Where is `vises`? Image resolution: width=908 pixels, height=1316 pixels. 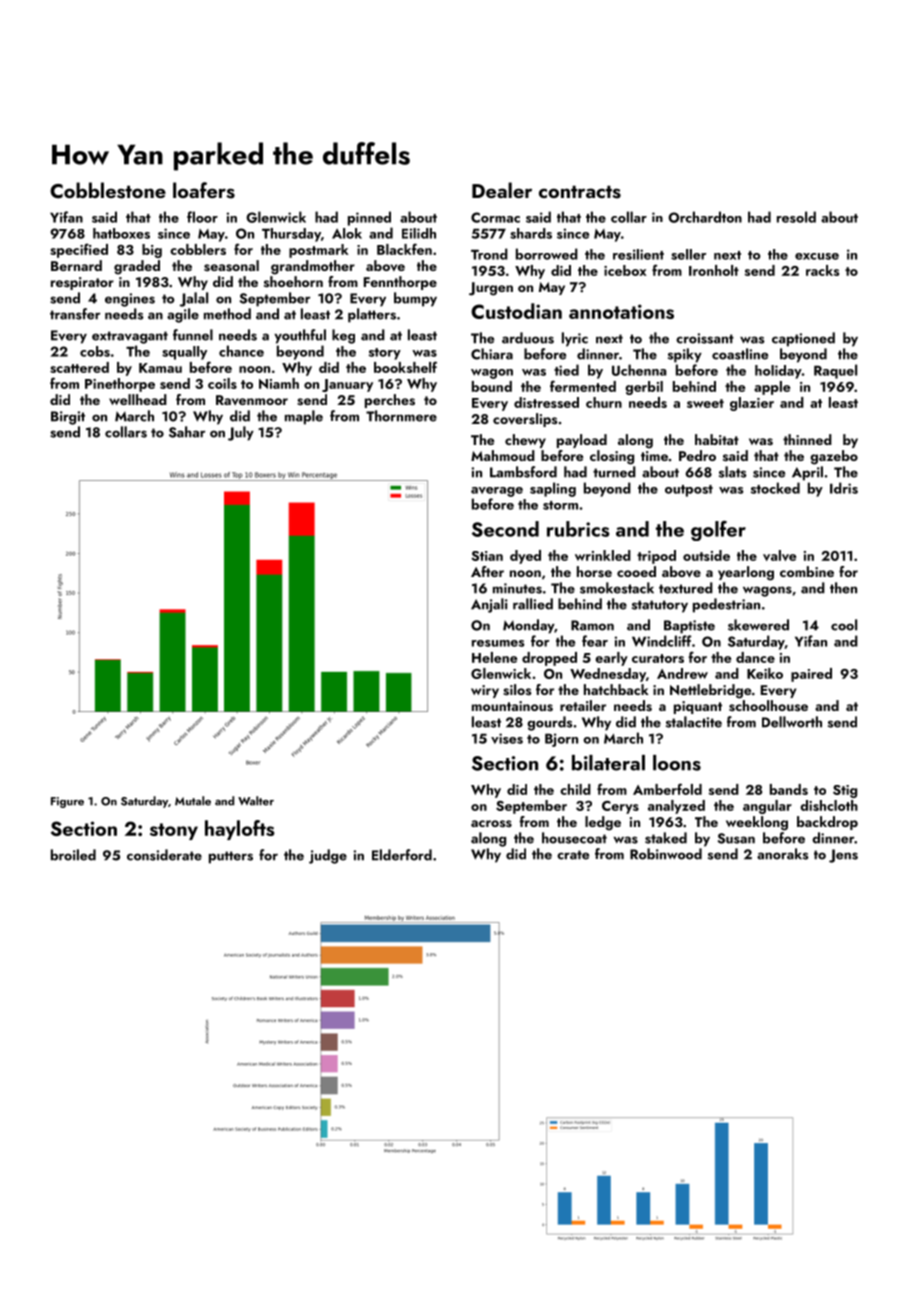
vises is located at coordinates (507, 738).
